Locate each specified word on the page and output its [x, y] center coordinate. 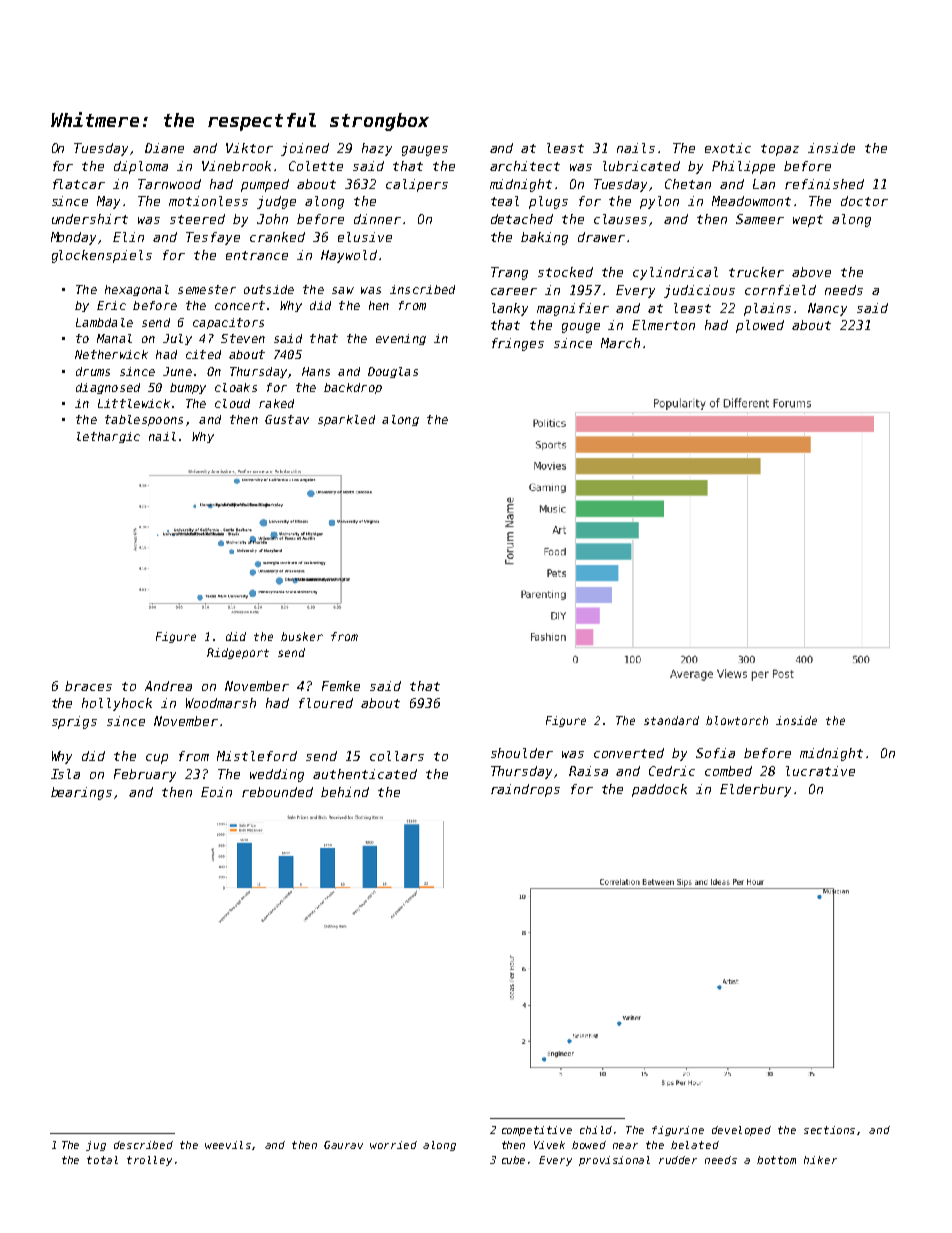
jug [96, 1146]
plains [767, 309]
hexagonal [137, 290]
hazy [377, 149]
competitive [537, 1131]
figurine [678, 1131]
